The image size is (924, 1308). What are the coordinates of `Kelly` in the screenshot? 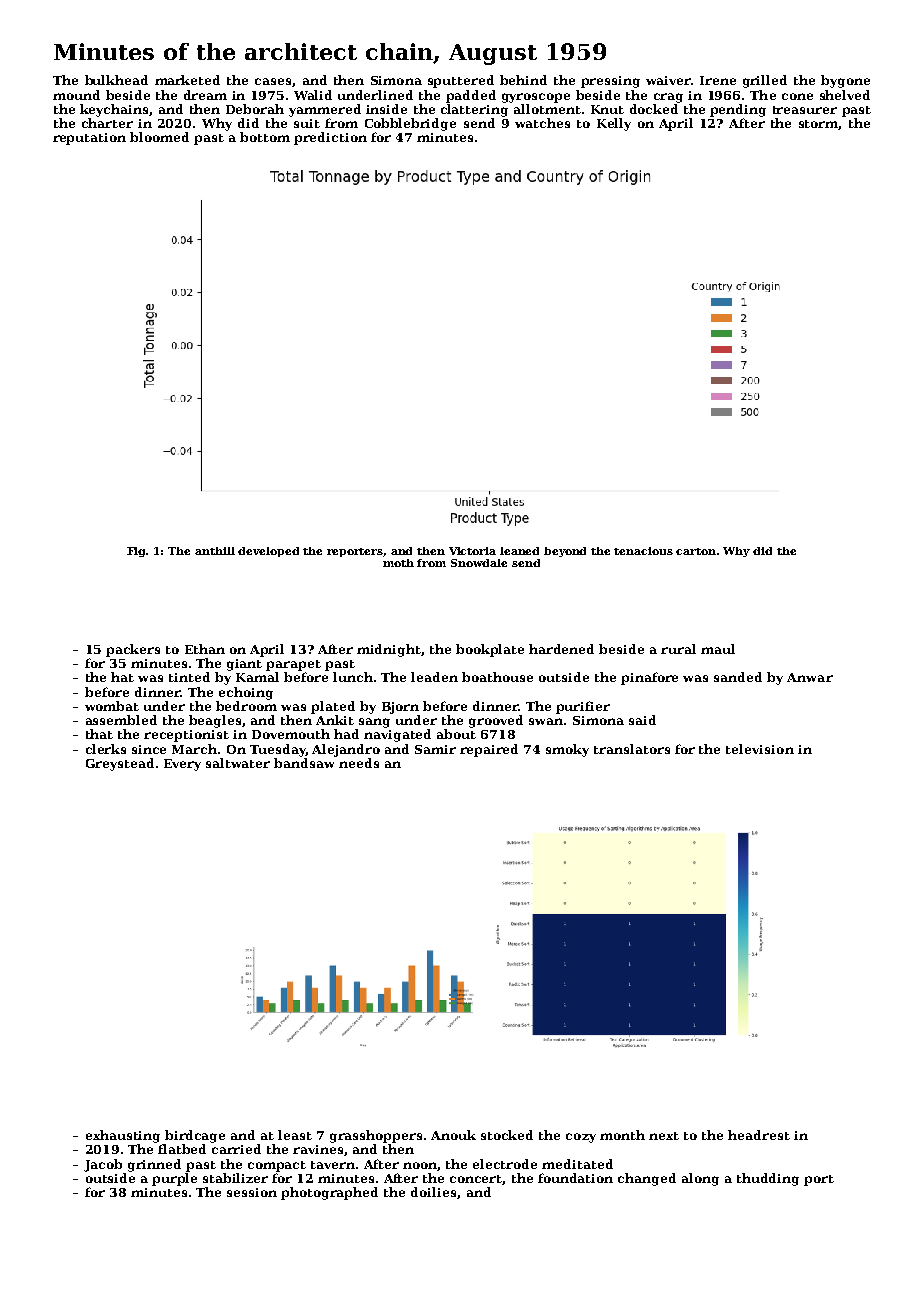 It's located at (614, 124).
